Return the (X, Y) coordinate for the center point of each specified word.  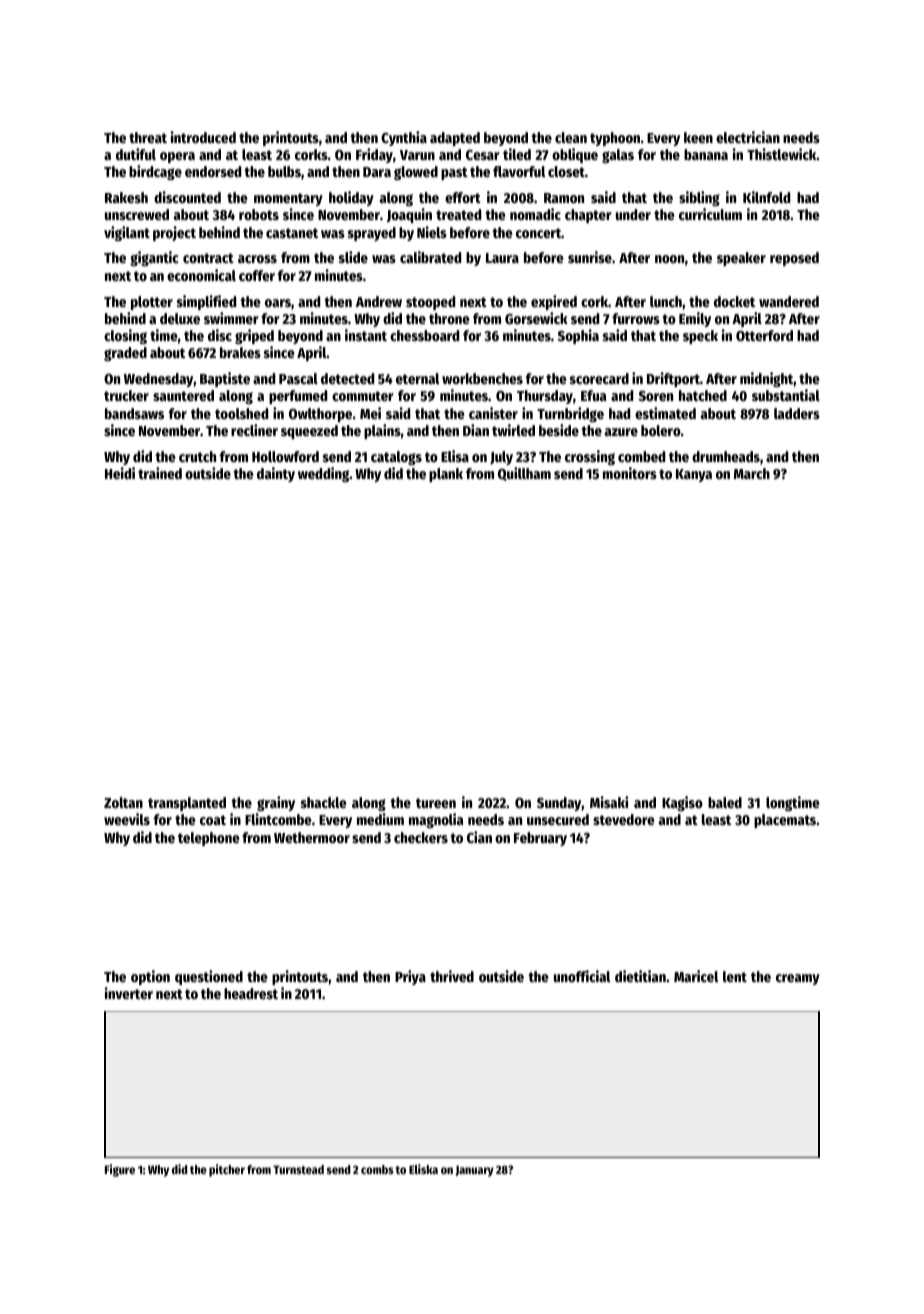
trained (160, 473)
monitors (630, 473)
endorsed (213, 171)
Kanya (694, 475)
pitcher (227, 1170)
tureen (436, 803)
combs (377, 1169)
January (475, 1171)
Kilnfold (766, 197)
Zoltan (123, 802)
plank (446, 475)
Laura (502, 258)
